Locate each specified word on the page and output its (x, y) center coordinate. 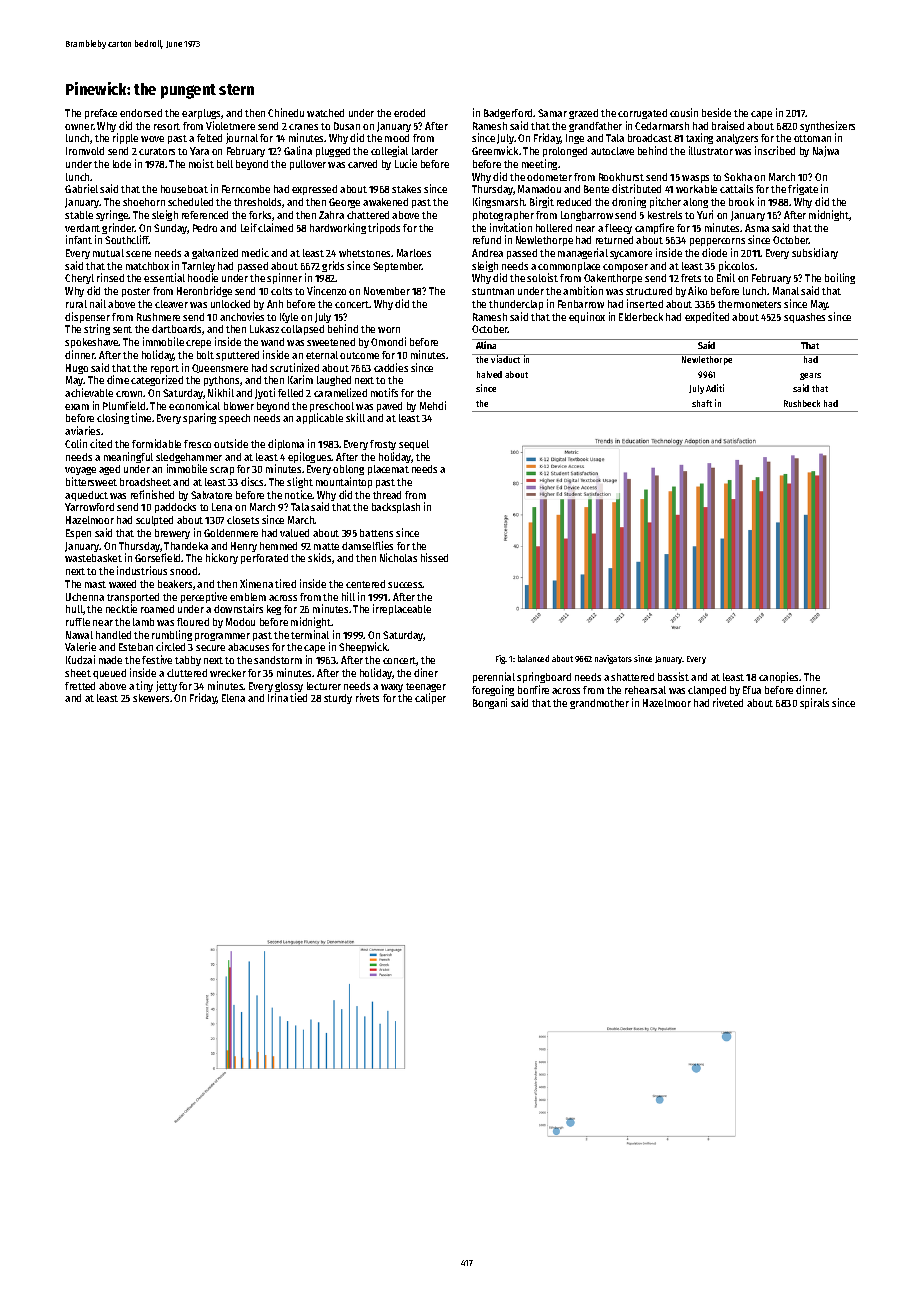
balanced (533, 658)
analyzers (737, 139)
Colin (76, 443)
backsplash (396, 508)
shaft (702, 403)
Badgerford (508, 114)
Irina (278, 697)
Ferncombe (246, 189)
